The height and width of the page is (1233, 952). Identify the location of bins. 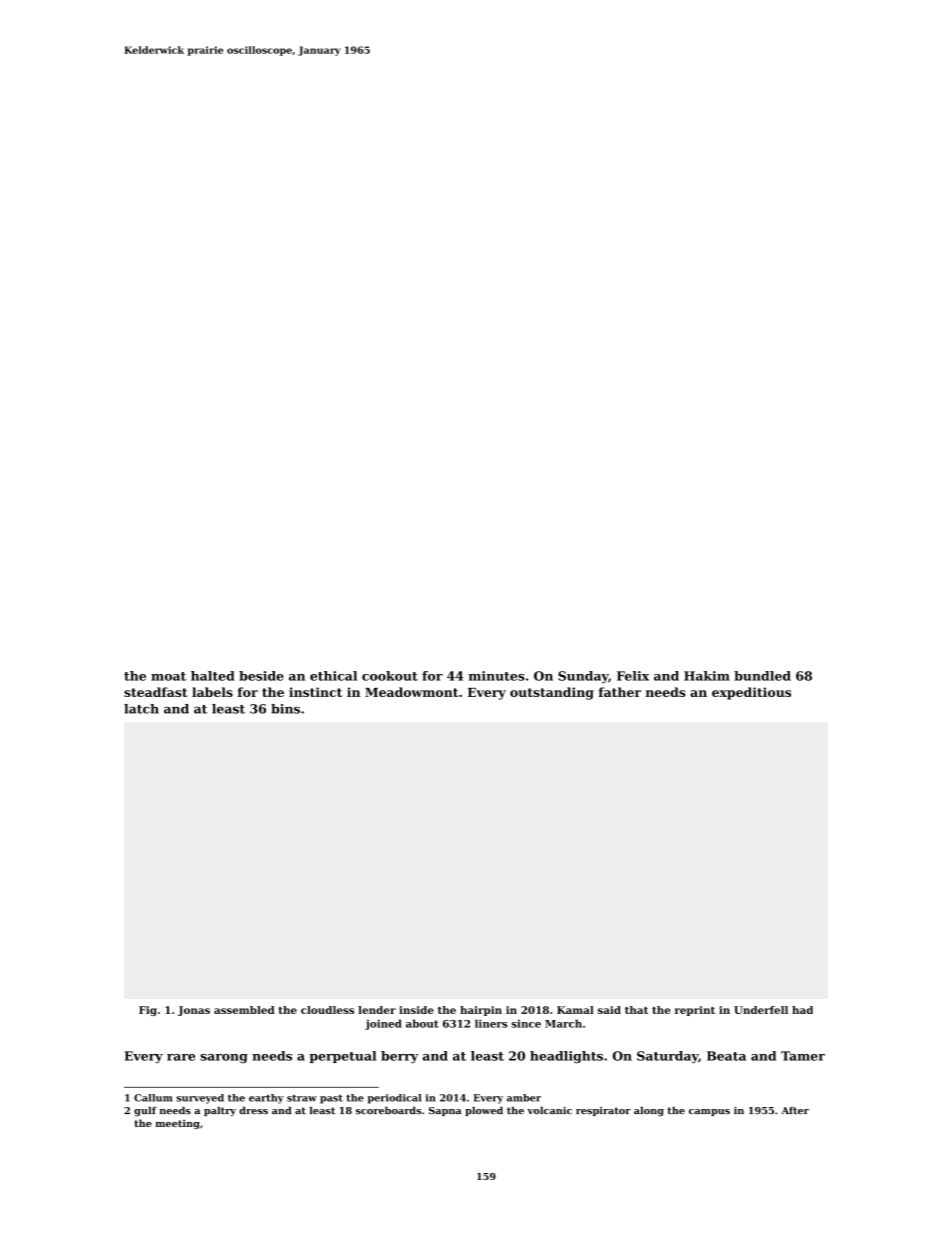
(285, 709).
